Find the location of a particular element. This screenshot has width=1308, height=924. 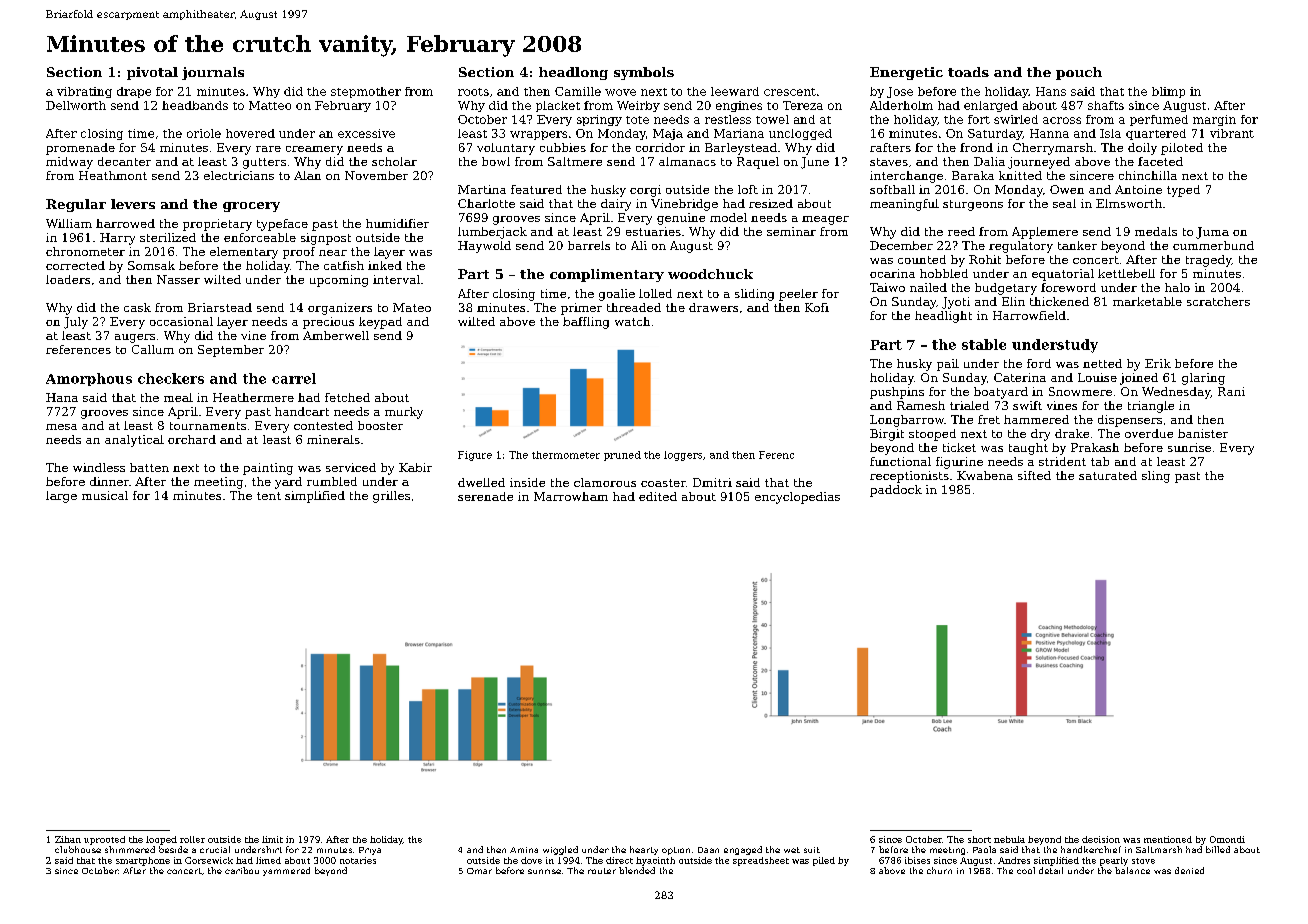

Jose is located at coordinates (900, 92).
